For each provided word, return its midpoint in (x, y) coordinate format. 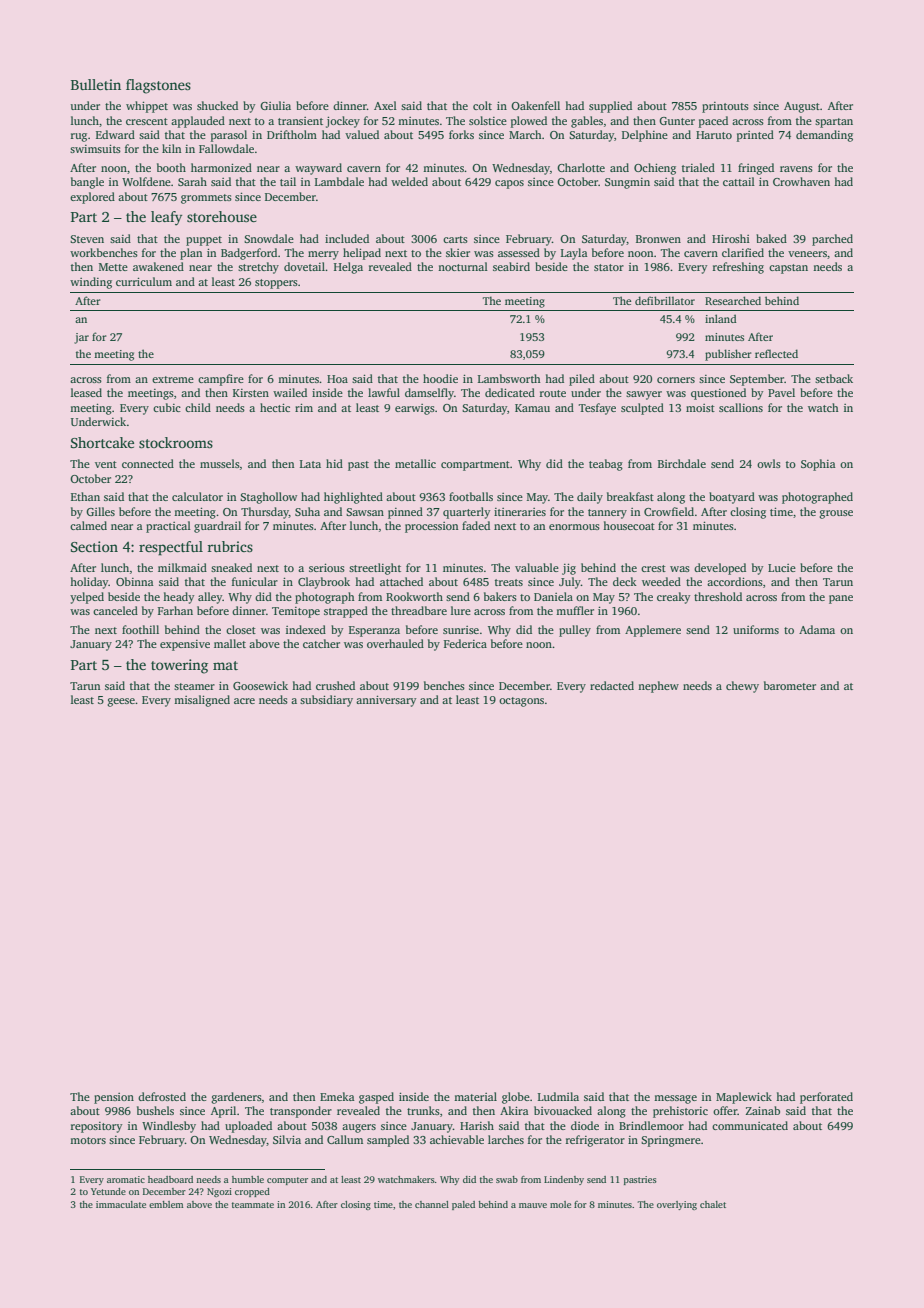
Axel (385, 105)
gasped (376, 1098)
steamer (194, 686)
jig (569, 569)
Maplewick (744, 1098)
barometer (790, 685)
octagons (521, 702)
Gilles (100, 511)
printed (755, 136)
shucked (217, 105)
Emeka (337, 1096)
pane (841, 599)
